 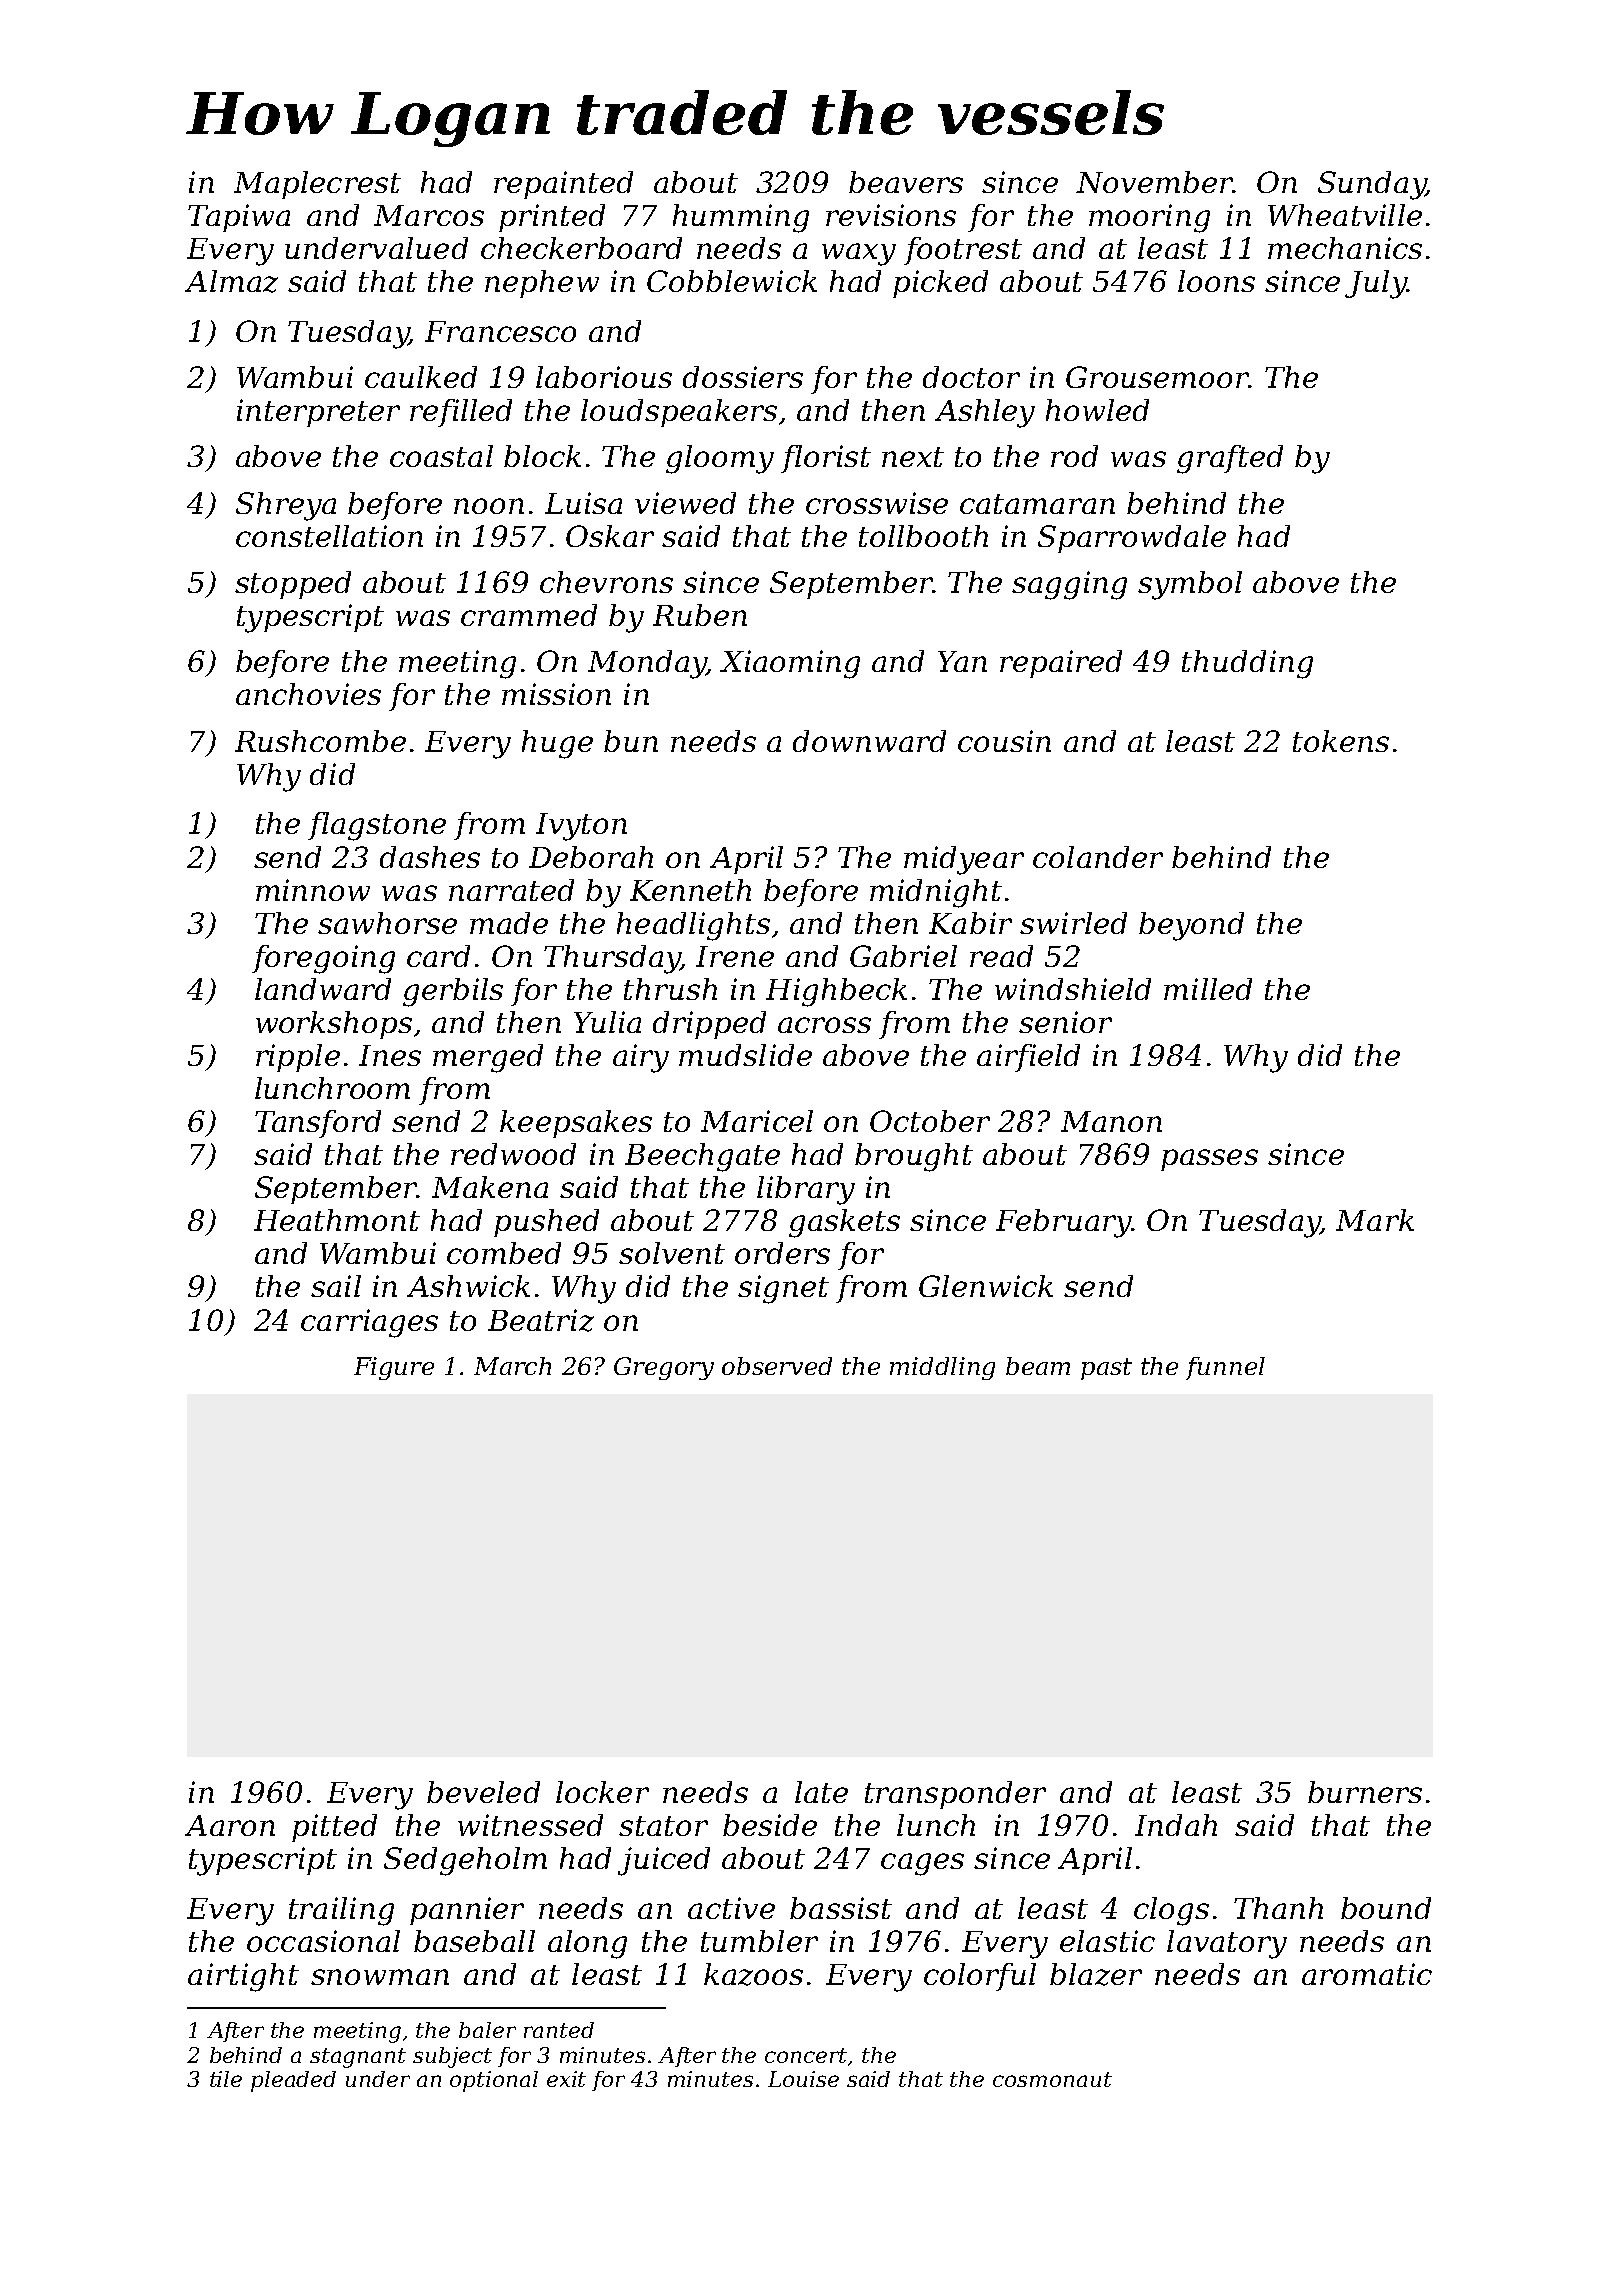 What do you see at coordinates (631, 741) in the screenshot?
I see `bun` at bounding box center [631, 741].
